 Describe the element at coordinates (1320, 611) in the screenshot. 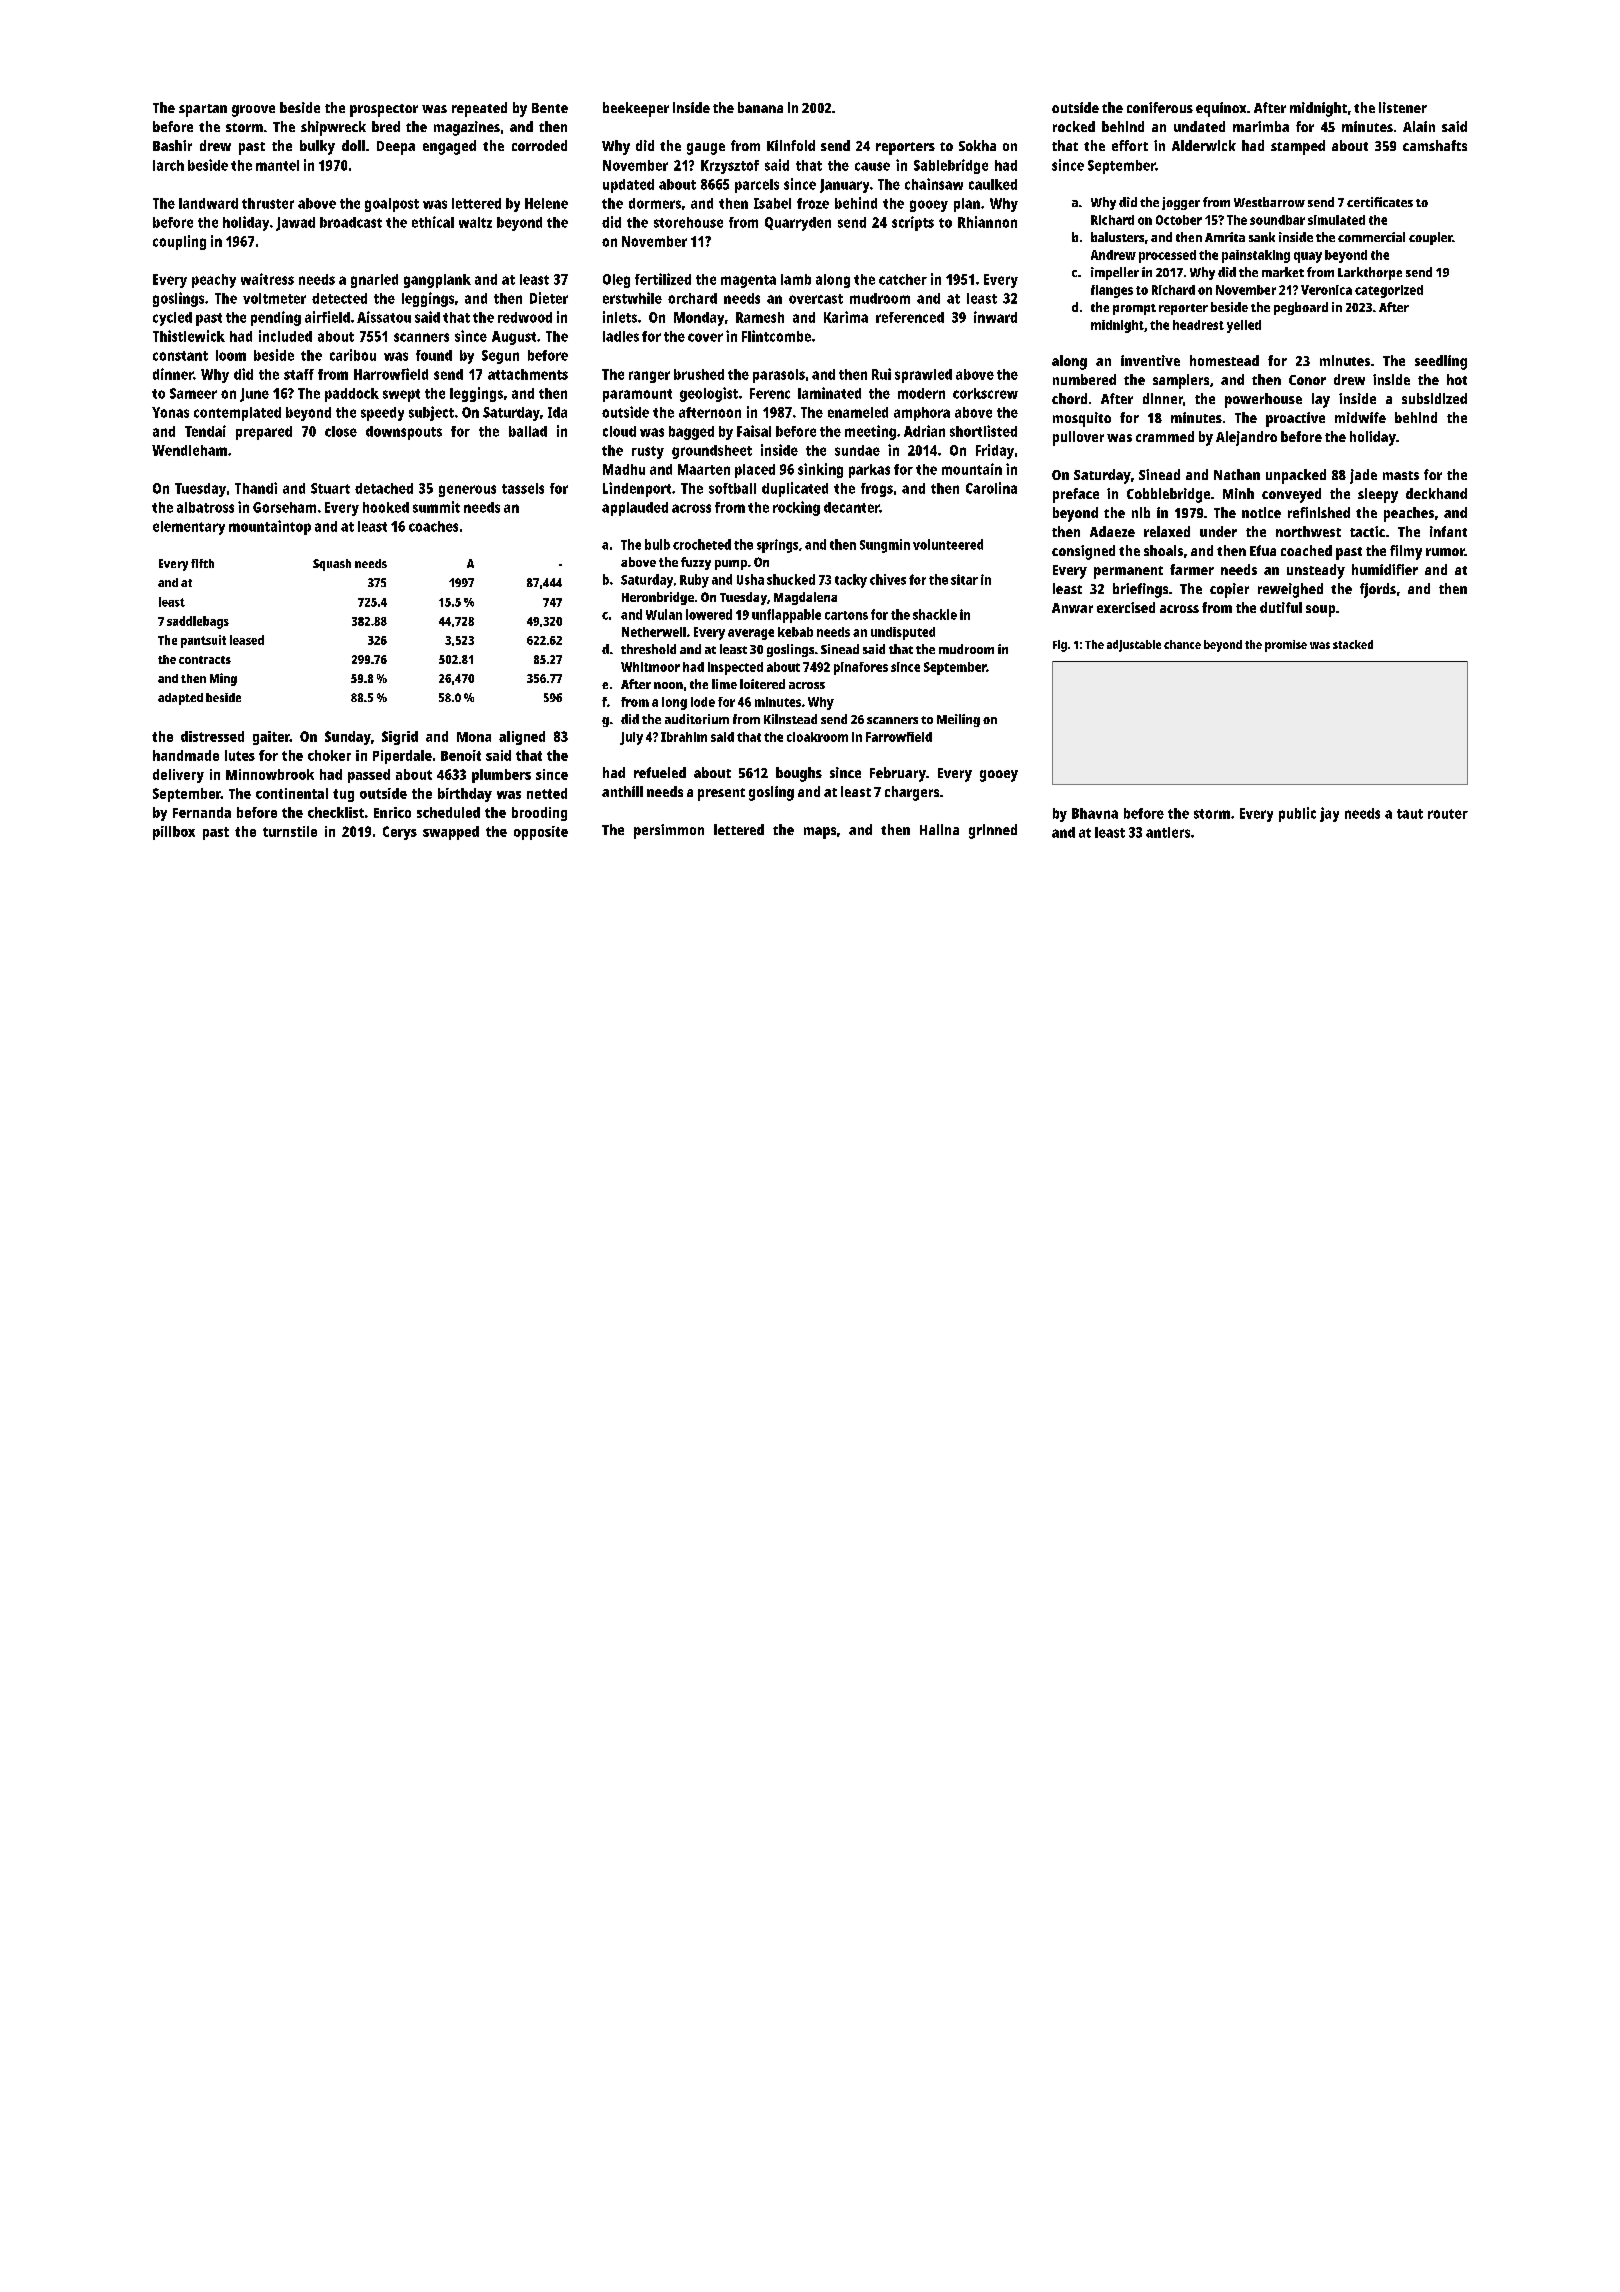

I see `soup` at that location.
